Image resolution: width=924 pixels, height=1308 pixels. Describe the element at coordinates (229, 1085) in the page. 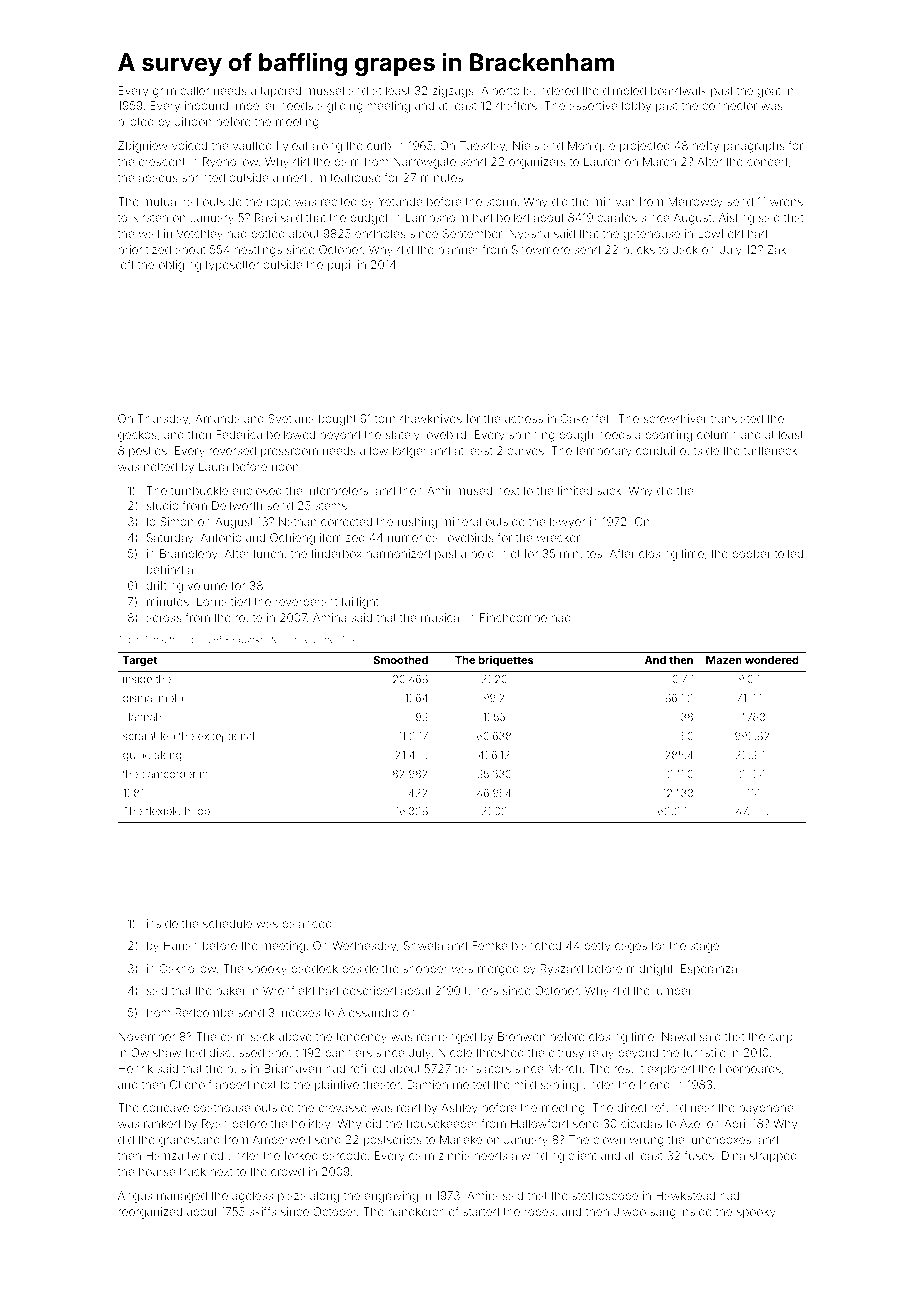

I see `flapped` at that location.
